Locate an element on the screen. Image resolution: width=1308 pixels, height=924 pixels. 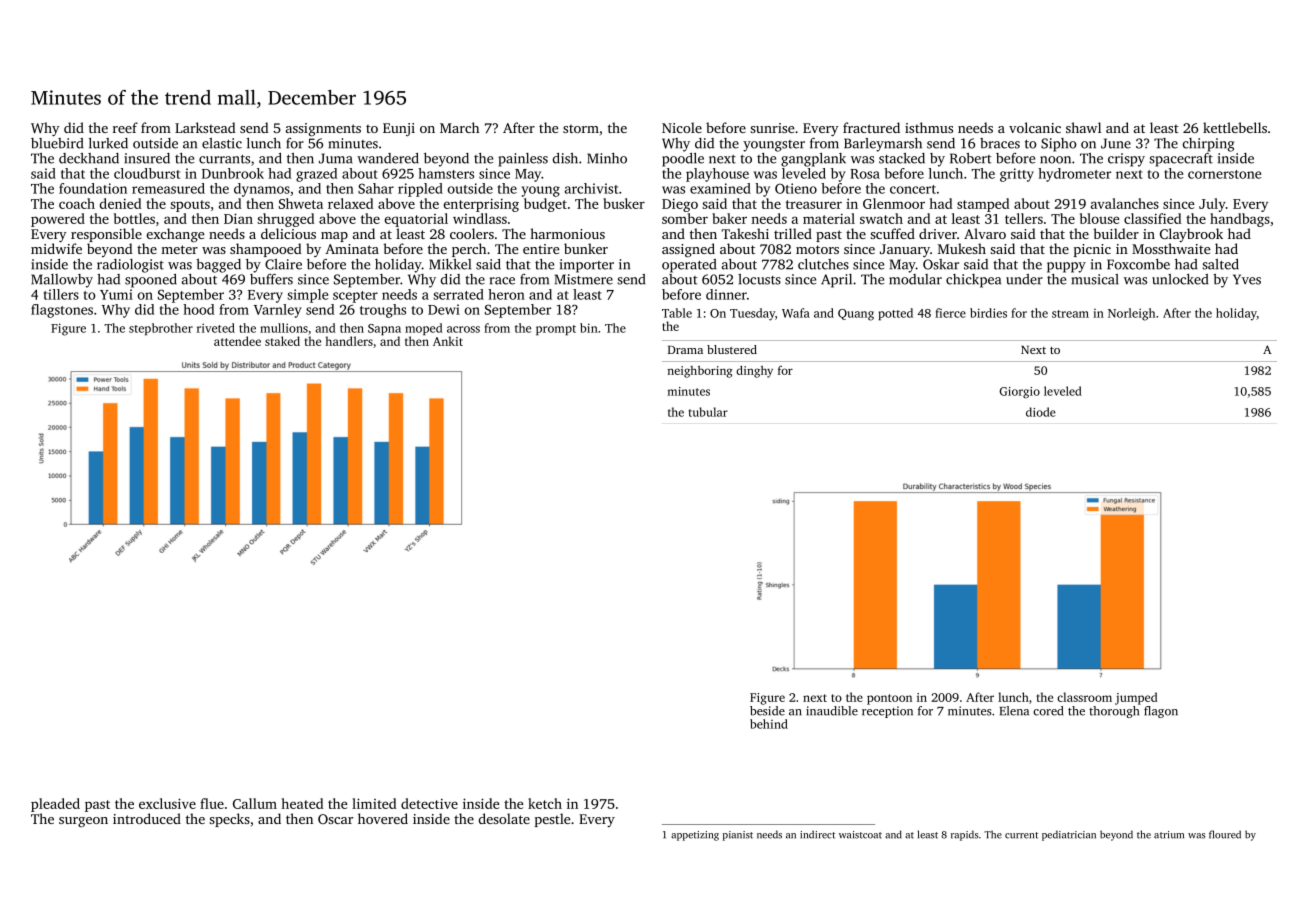
Shweta is located at coordinates (301, 203).
